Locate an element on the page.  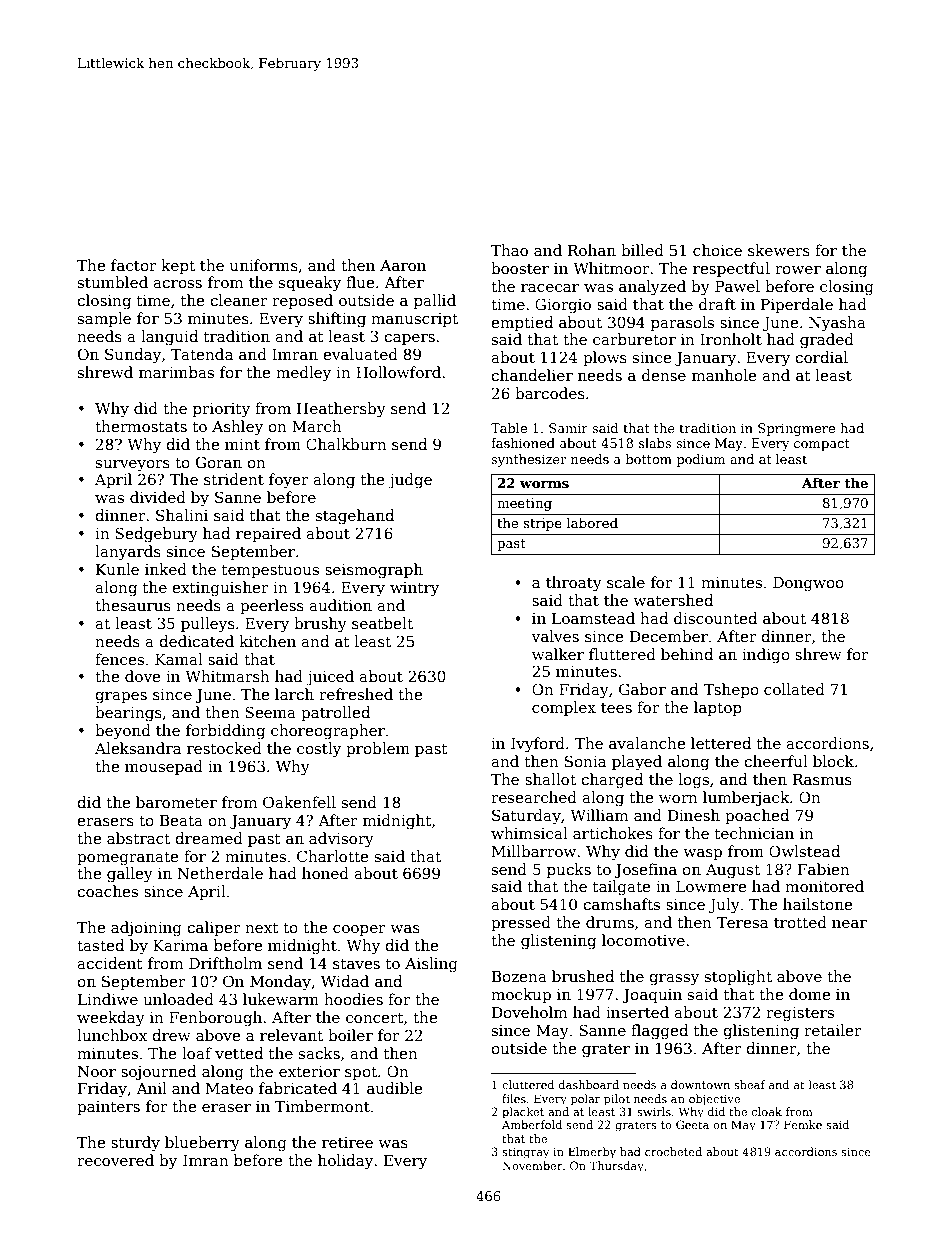
near is located at coordinates (849, 924).
